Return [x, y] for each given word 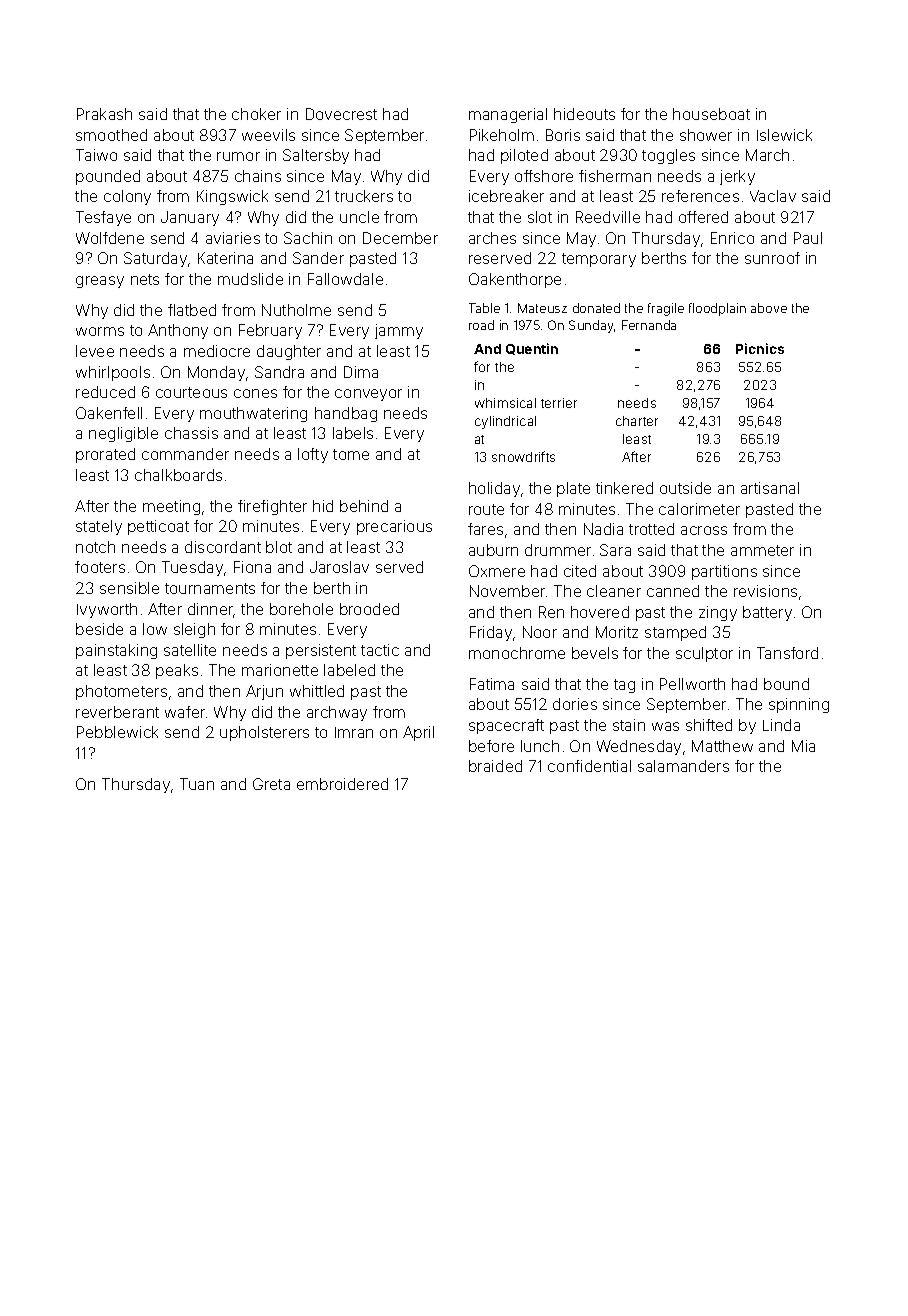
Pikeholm [502, 135]
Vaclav [773, 196]
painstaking [116, 651]
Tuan [197, 784]
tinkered [624, 488]
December [400, 238]
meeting [171, 507]
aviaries [233, 238]
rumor [238, 156]
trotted [651, 529]
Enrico [732, 238]
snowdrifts [523, 456]
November [507, 591]
